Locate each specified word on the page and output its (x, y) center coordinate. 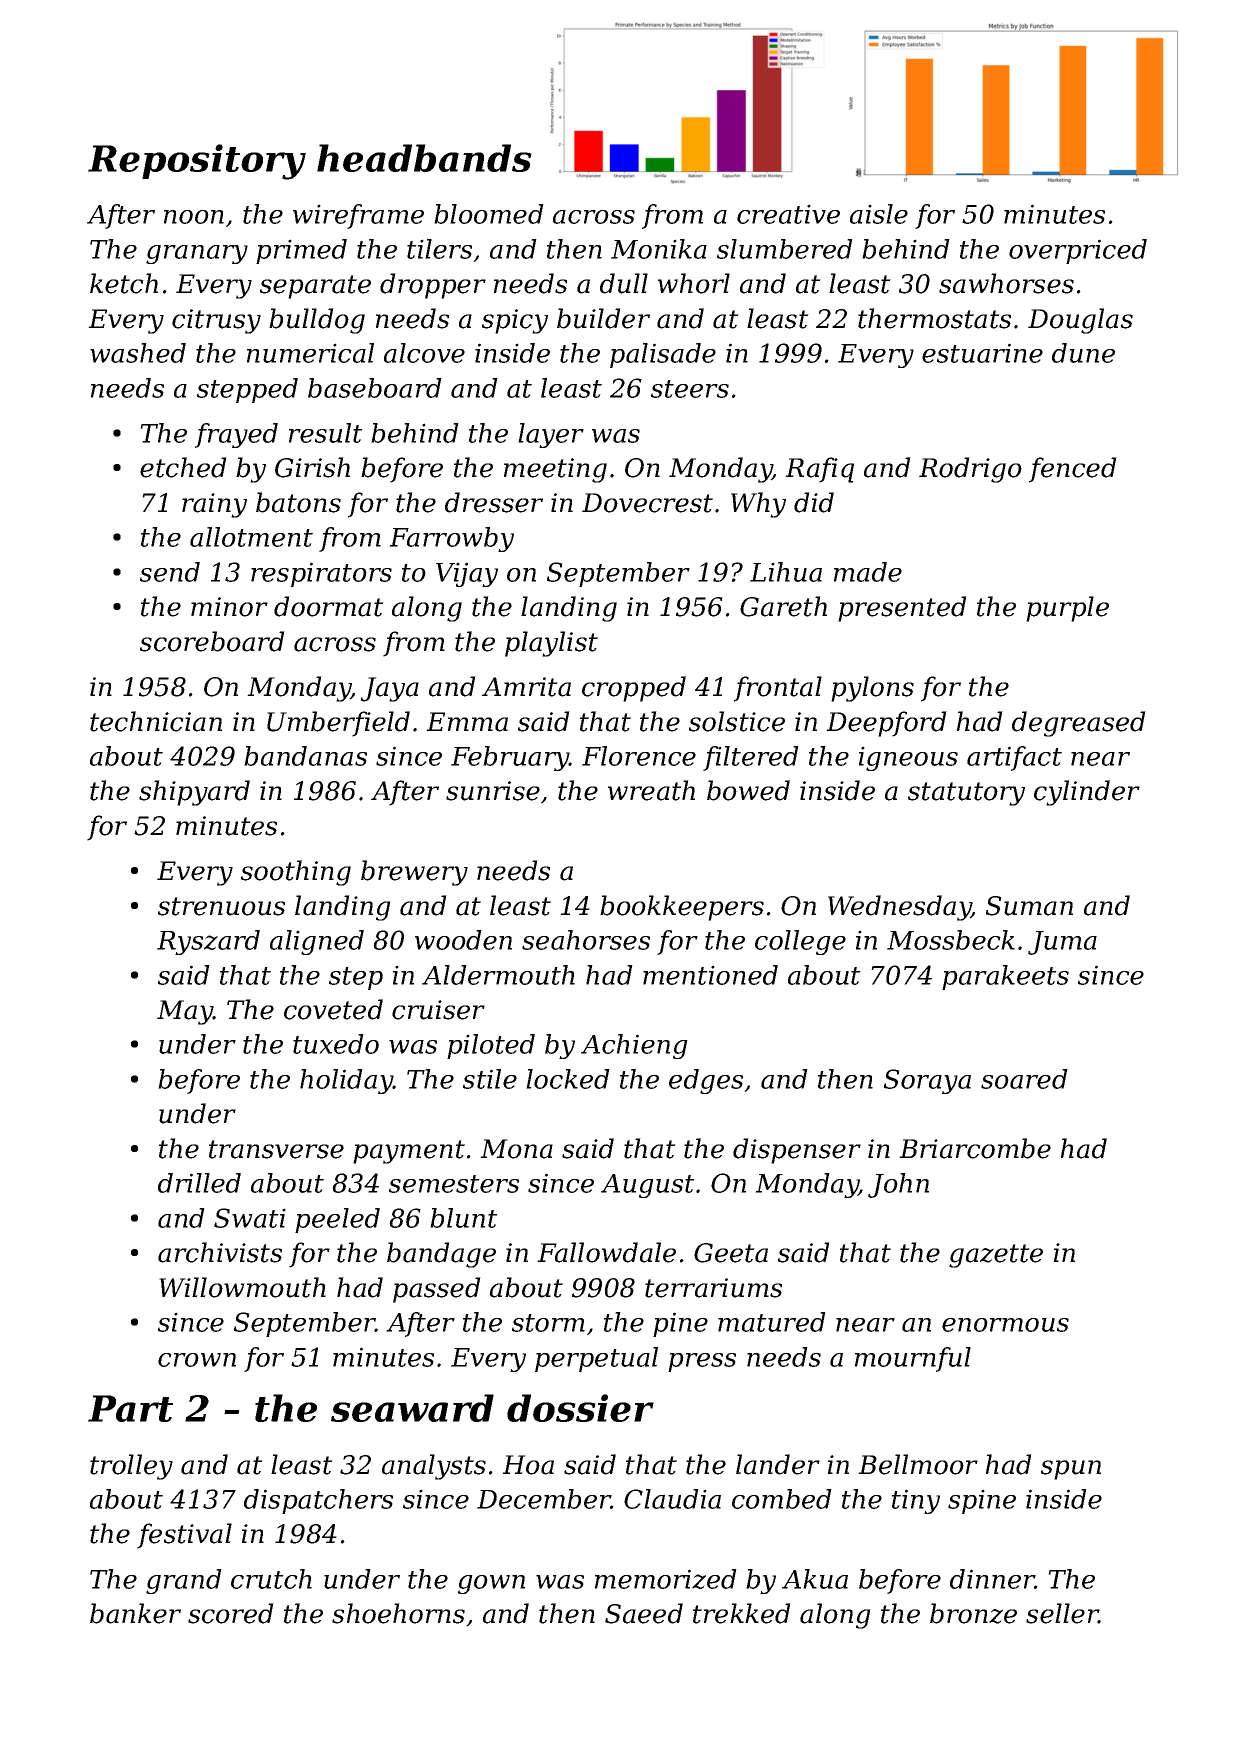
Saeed (644, 1613)
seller (1062, 1613)
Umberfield (338, 724)
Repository (197, 162)
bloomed (489, 214)
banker (135, 1613)
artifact (1014, 758)
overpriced (1078, 251)
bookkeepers (682, 908)
